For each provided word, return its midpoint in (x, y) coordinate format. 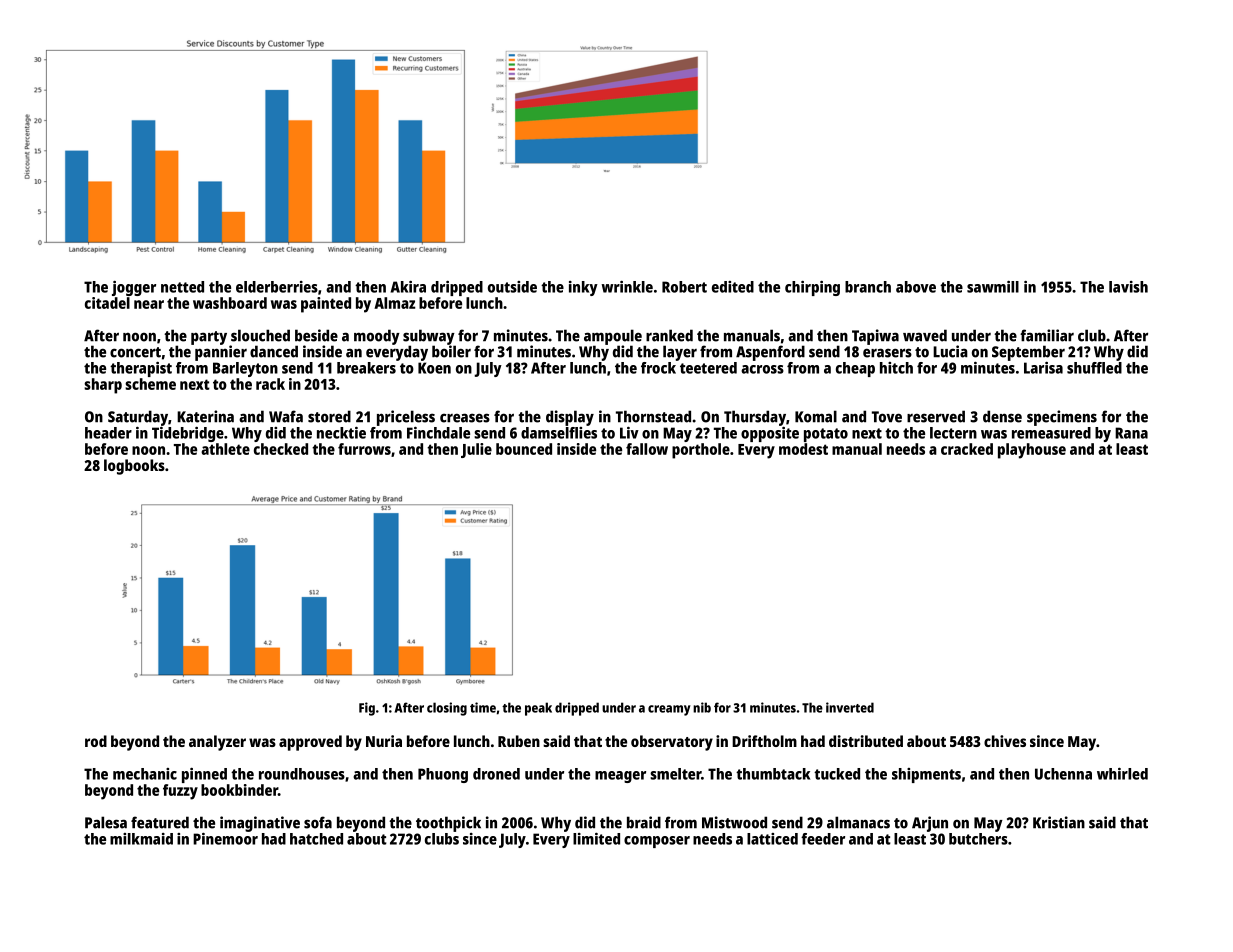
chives (1005, 741)
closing (447, 709)
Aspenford (770, 353)
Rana (1131, 433)
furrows (364, 449)
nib (702, 707)
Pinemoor (225, 839)
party (209, 338)
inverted (850, 707)
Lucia (950, 351)
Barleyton (245, 369)
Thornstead (653, 416)
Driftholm (764, 741)
